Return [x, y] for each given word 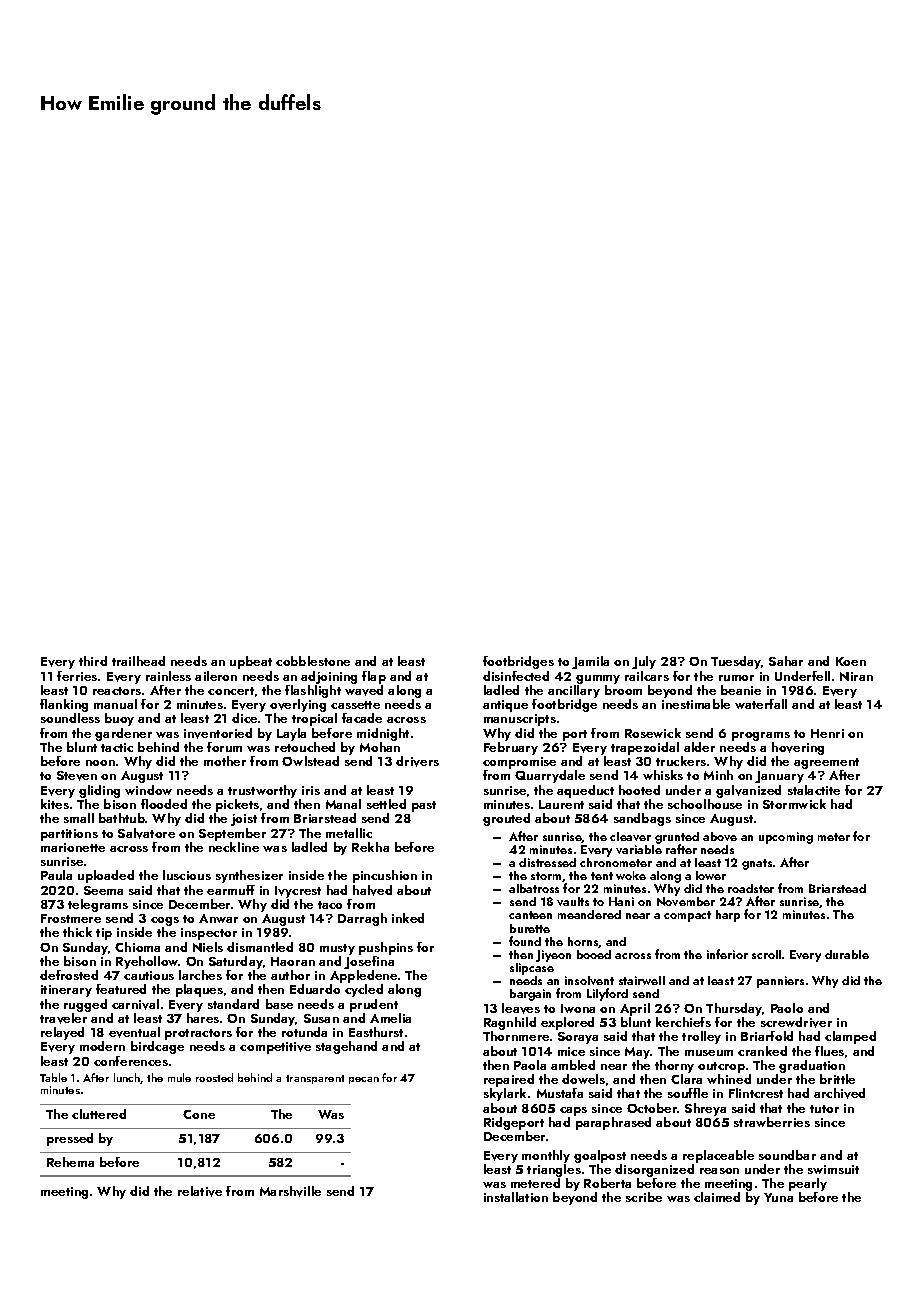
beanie [741, 690]
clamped [850, 1037]
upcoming [786, 838]
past [424, 806]
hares [203, 1018]
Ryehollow [147, 962]
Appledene [363, 976]
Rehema [70, 1162]
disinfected [516, 676]
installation [516, 1197]
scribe [644, 1197]
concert [231, 691]
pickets [237, 805]
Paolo [787, 1008]
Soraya [578, 1038]
